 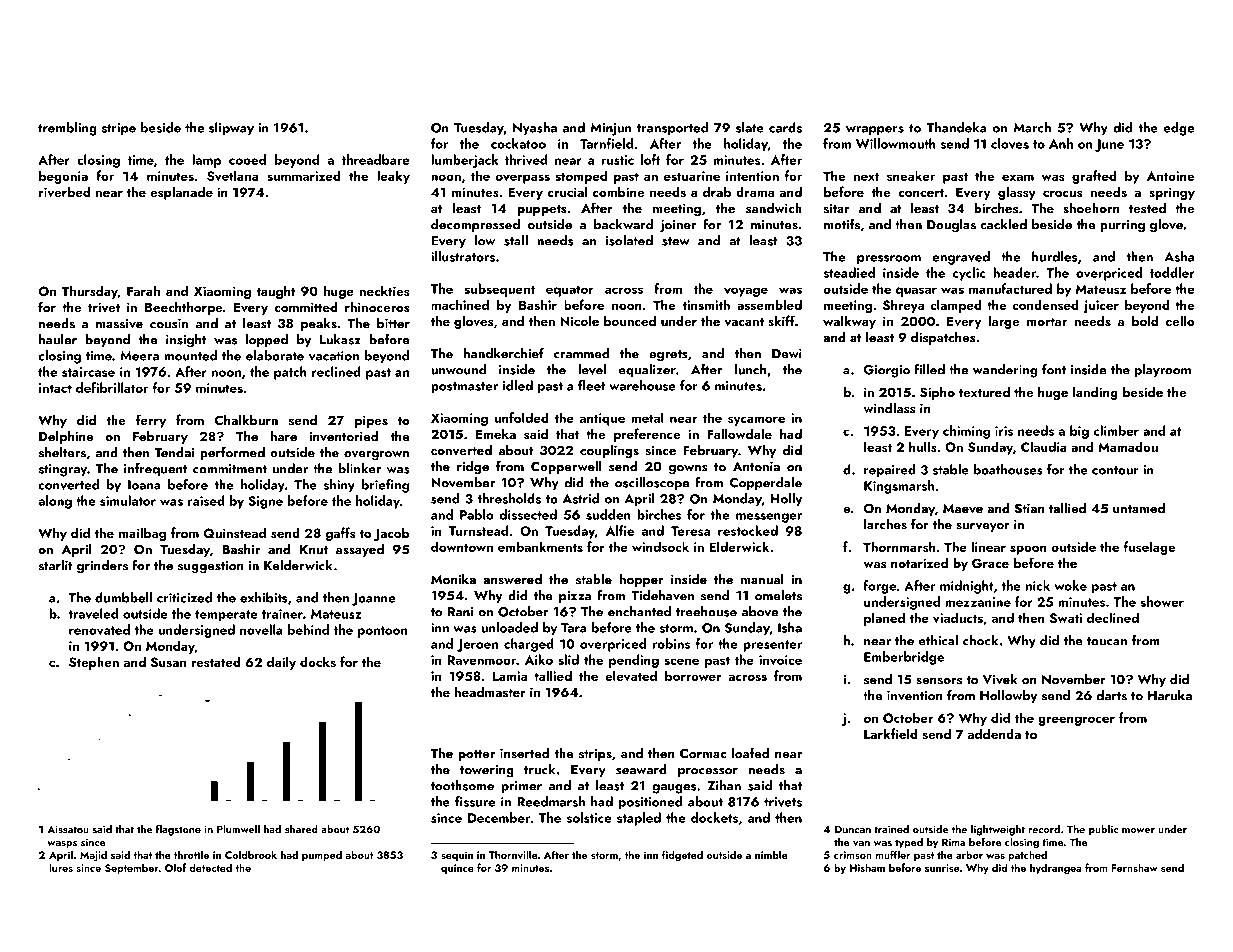 What do you see at coordinates (462, 785) in the page?
I see `toothsome` at bounding box center [462, 785].
